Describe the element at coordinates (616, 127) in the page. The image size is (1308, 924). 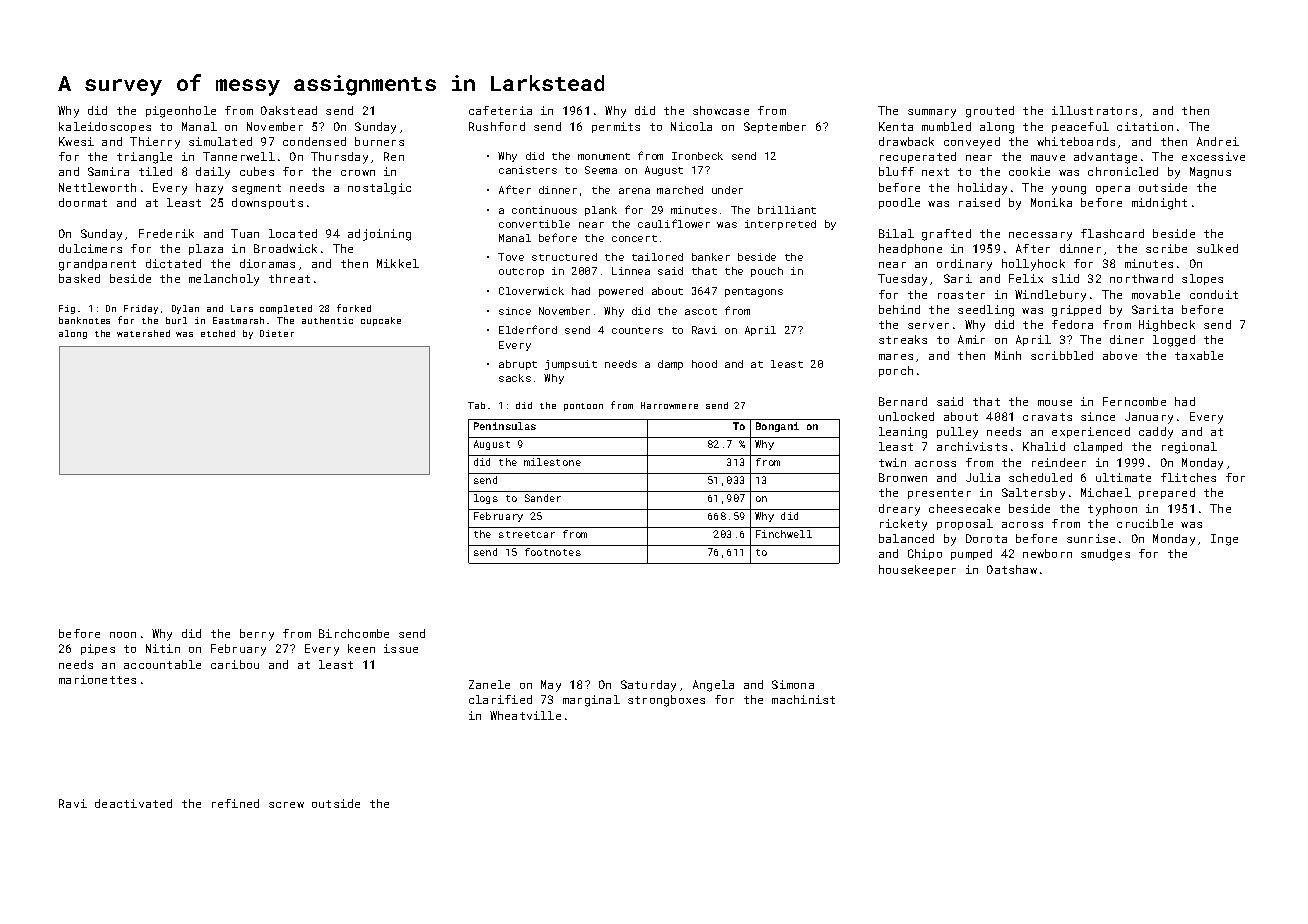
I see `permits` at that location.
